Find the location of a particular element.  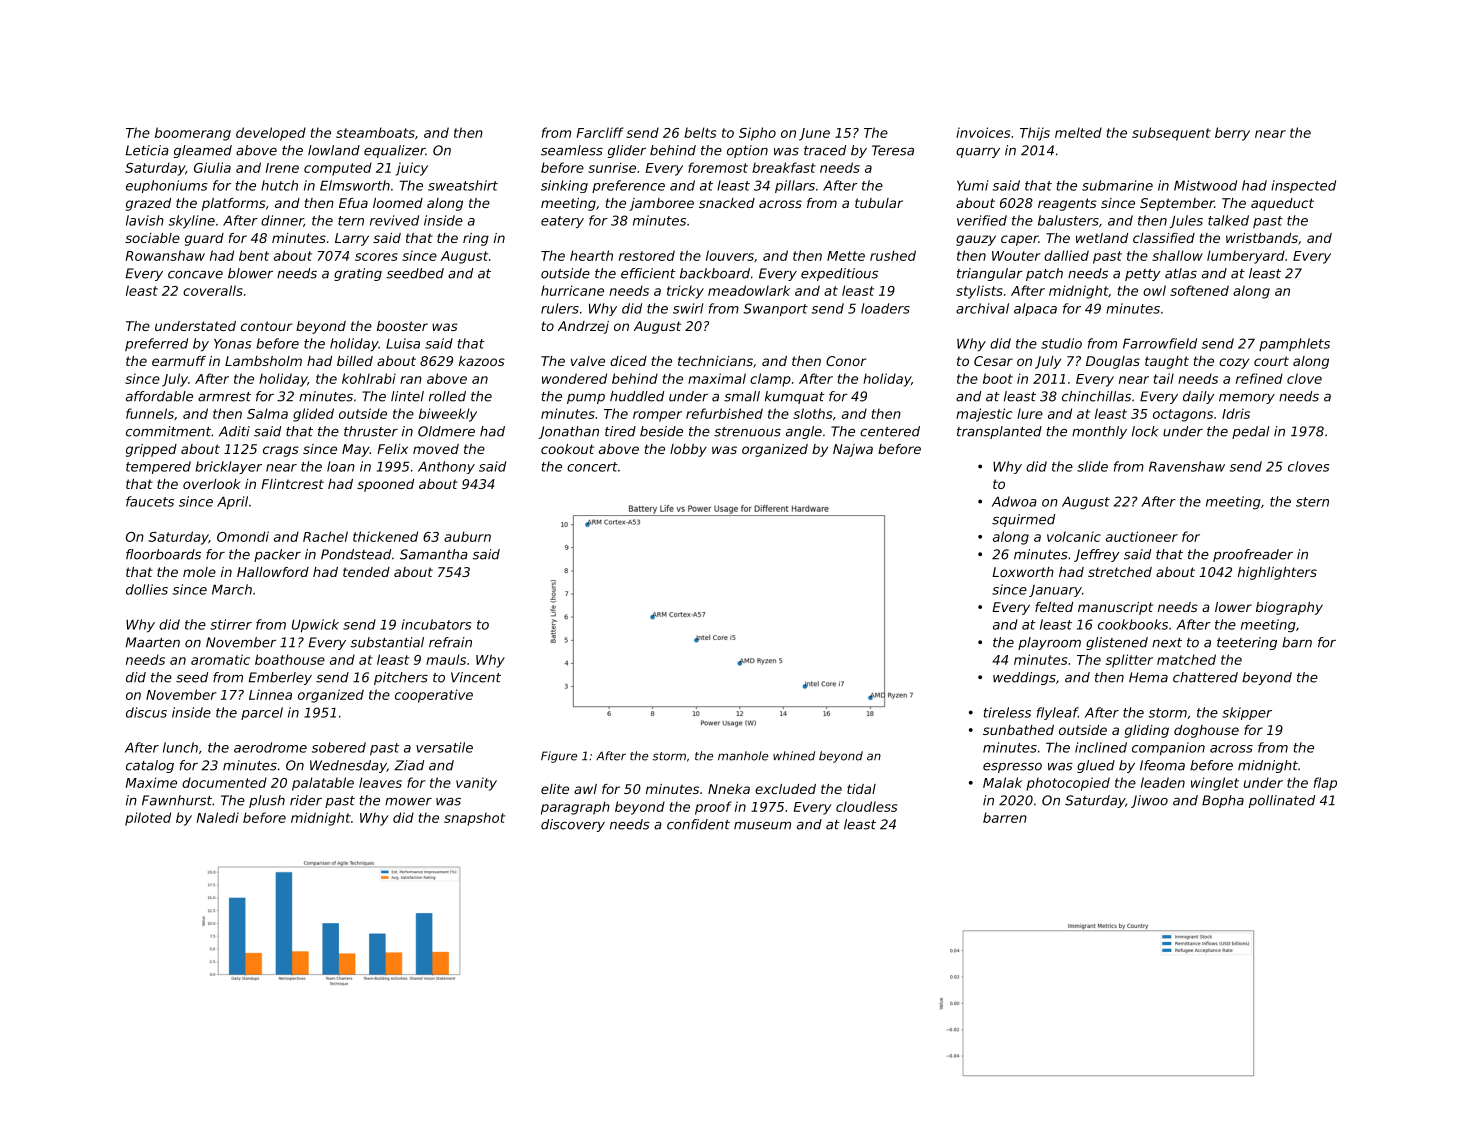

Ravenshaw is located at coordinates (1187, 466).
